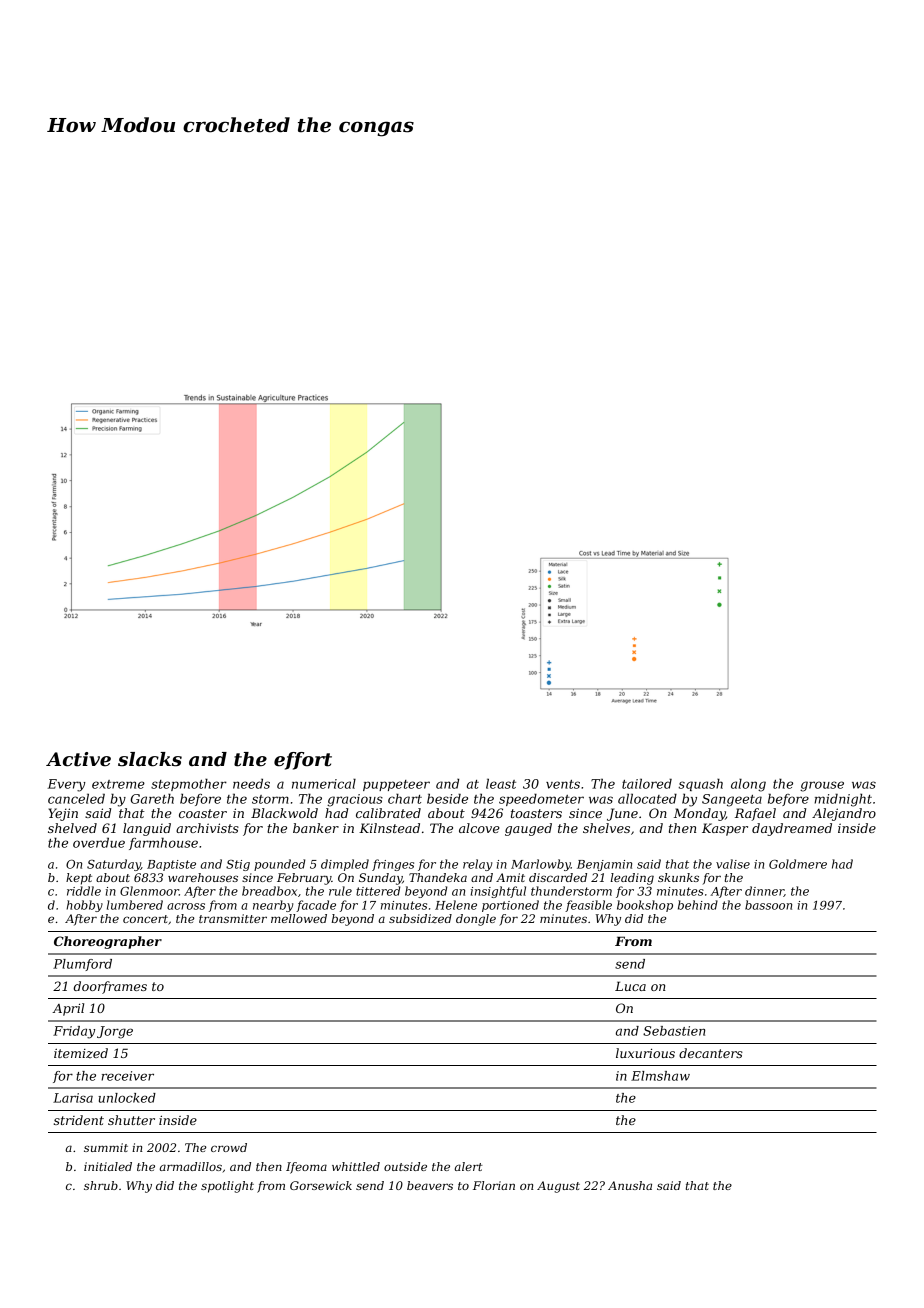 The height and width of the document is (1308, 924). What do you see at coordinates (127, 1098) in the document?
I see `unlocked` at bounding box center [127, 1098].
